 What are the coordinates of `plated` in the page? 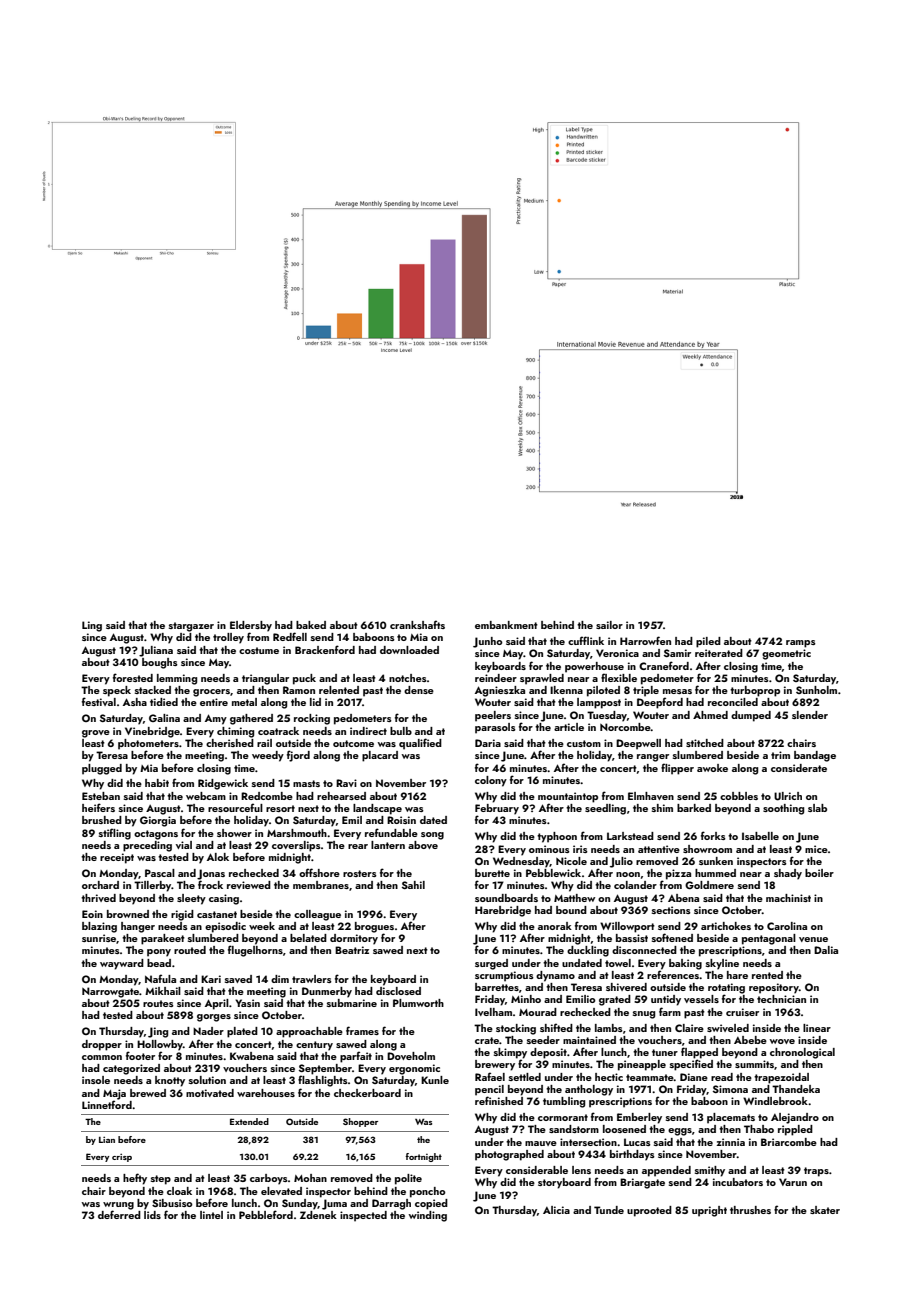 It's located at (242, 1032).
